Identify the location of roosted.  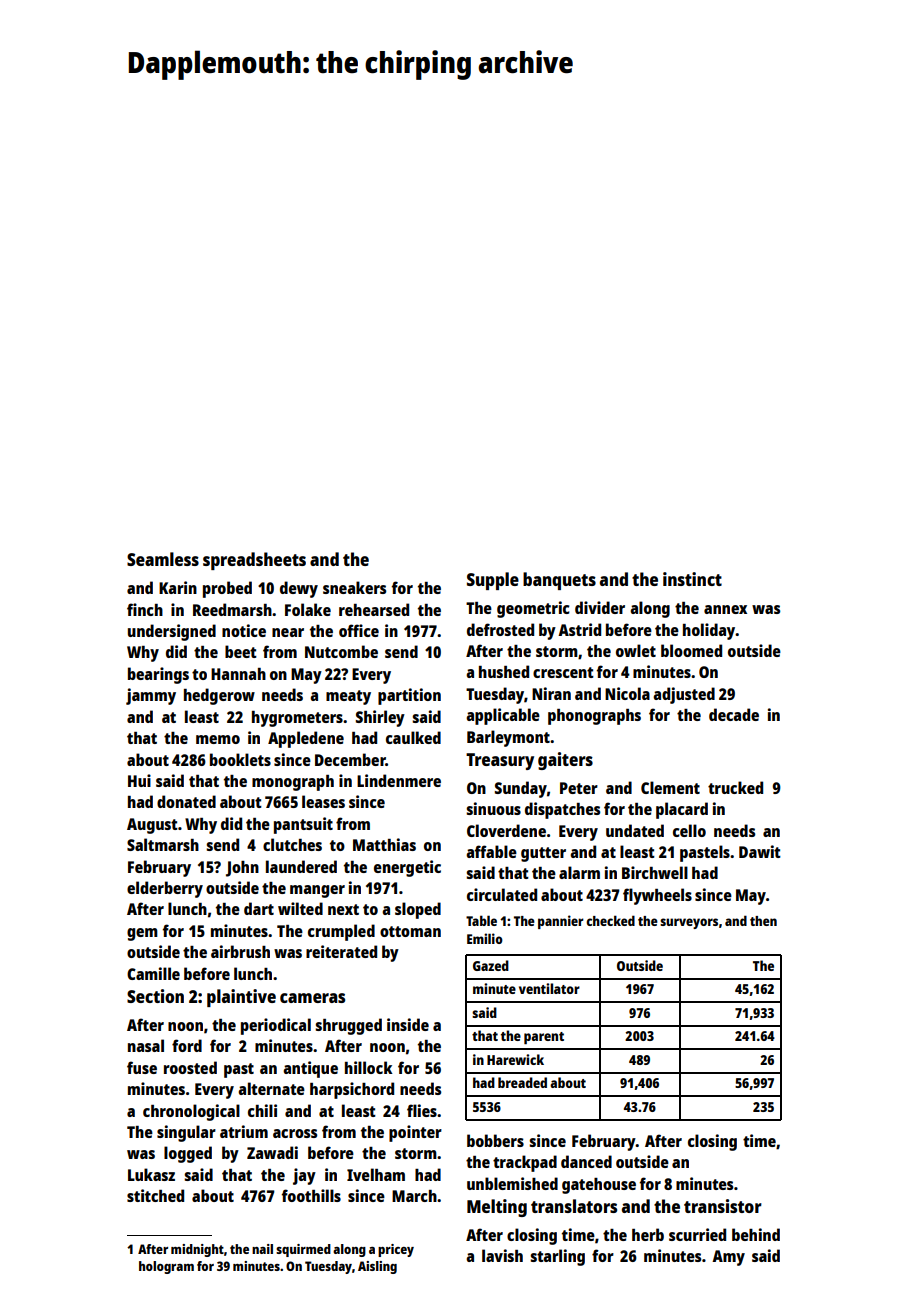
(190, 1067).
